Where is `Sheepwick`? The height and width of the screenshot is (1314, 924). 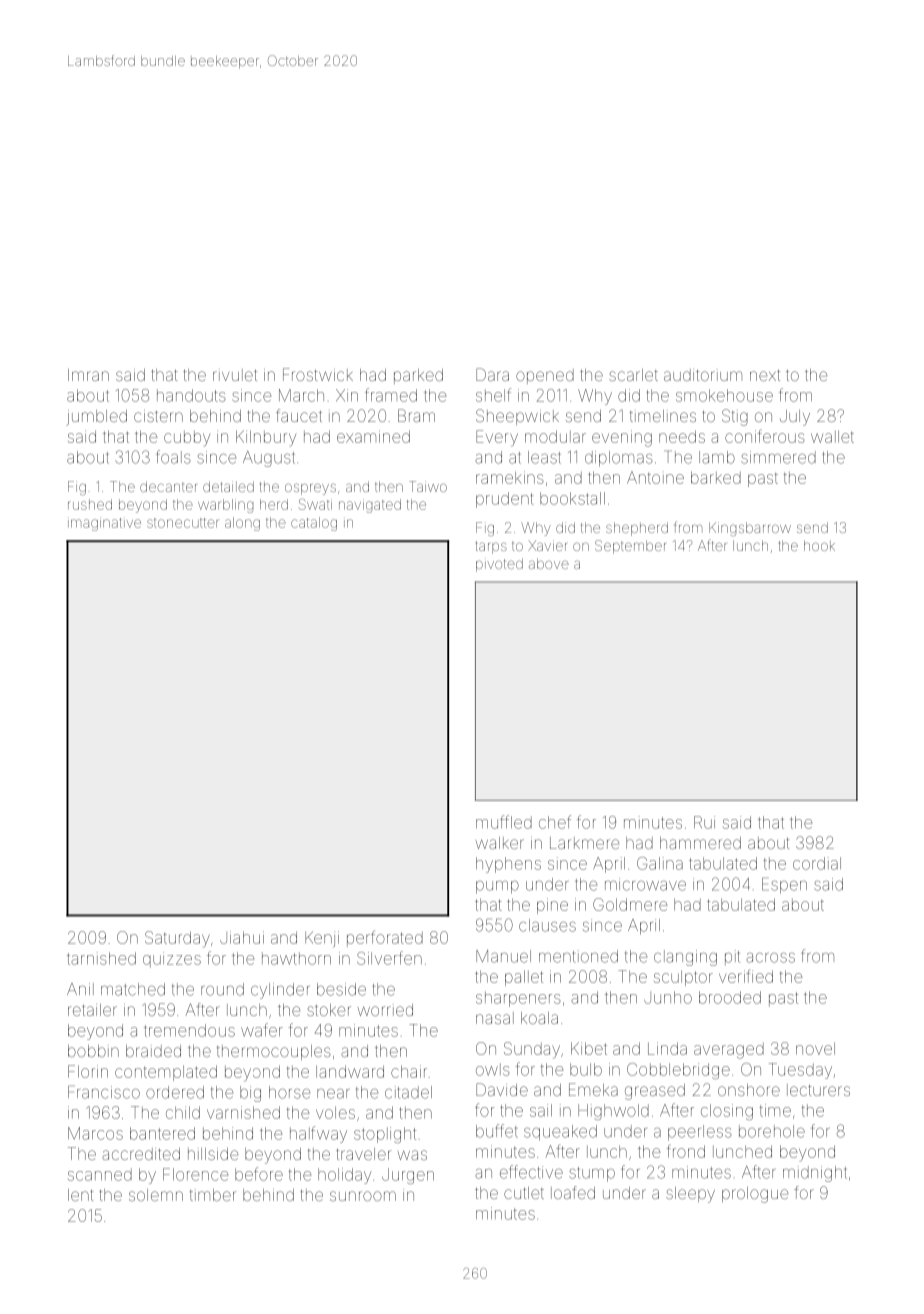 Sheepwick is located at coordinates (517, 417).
